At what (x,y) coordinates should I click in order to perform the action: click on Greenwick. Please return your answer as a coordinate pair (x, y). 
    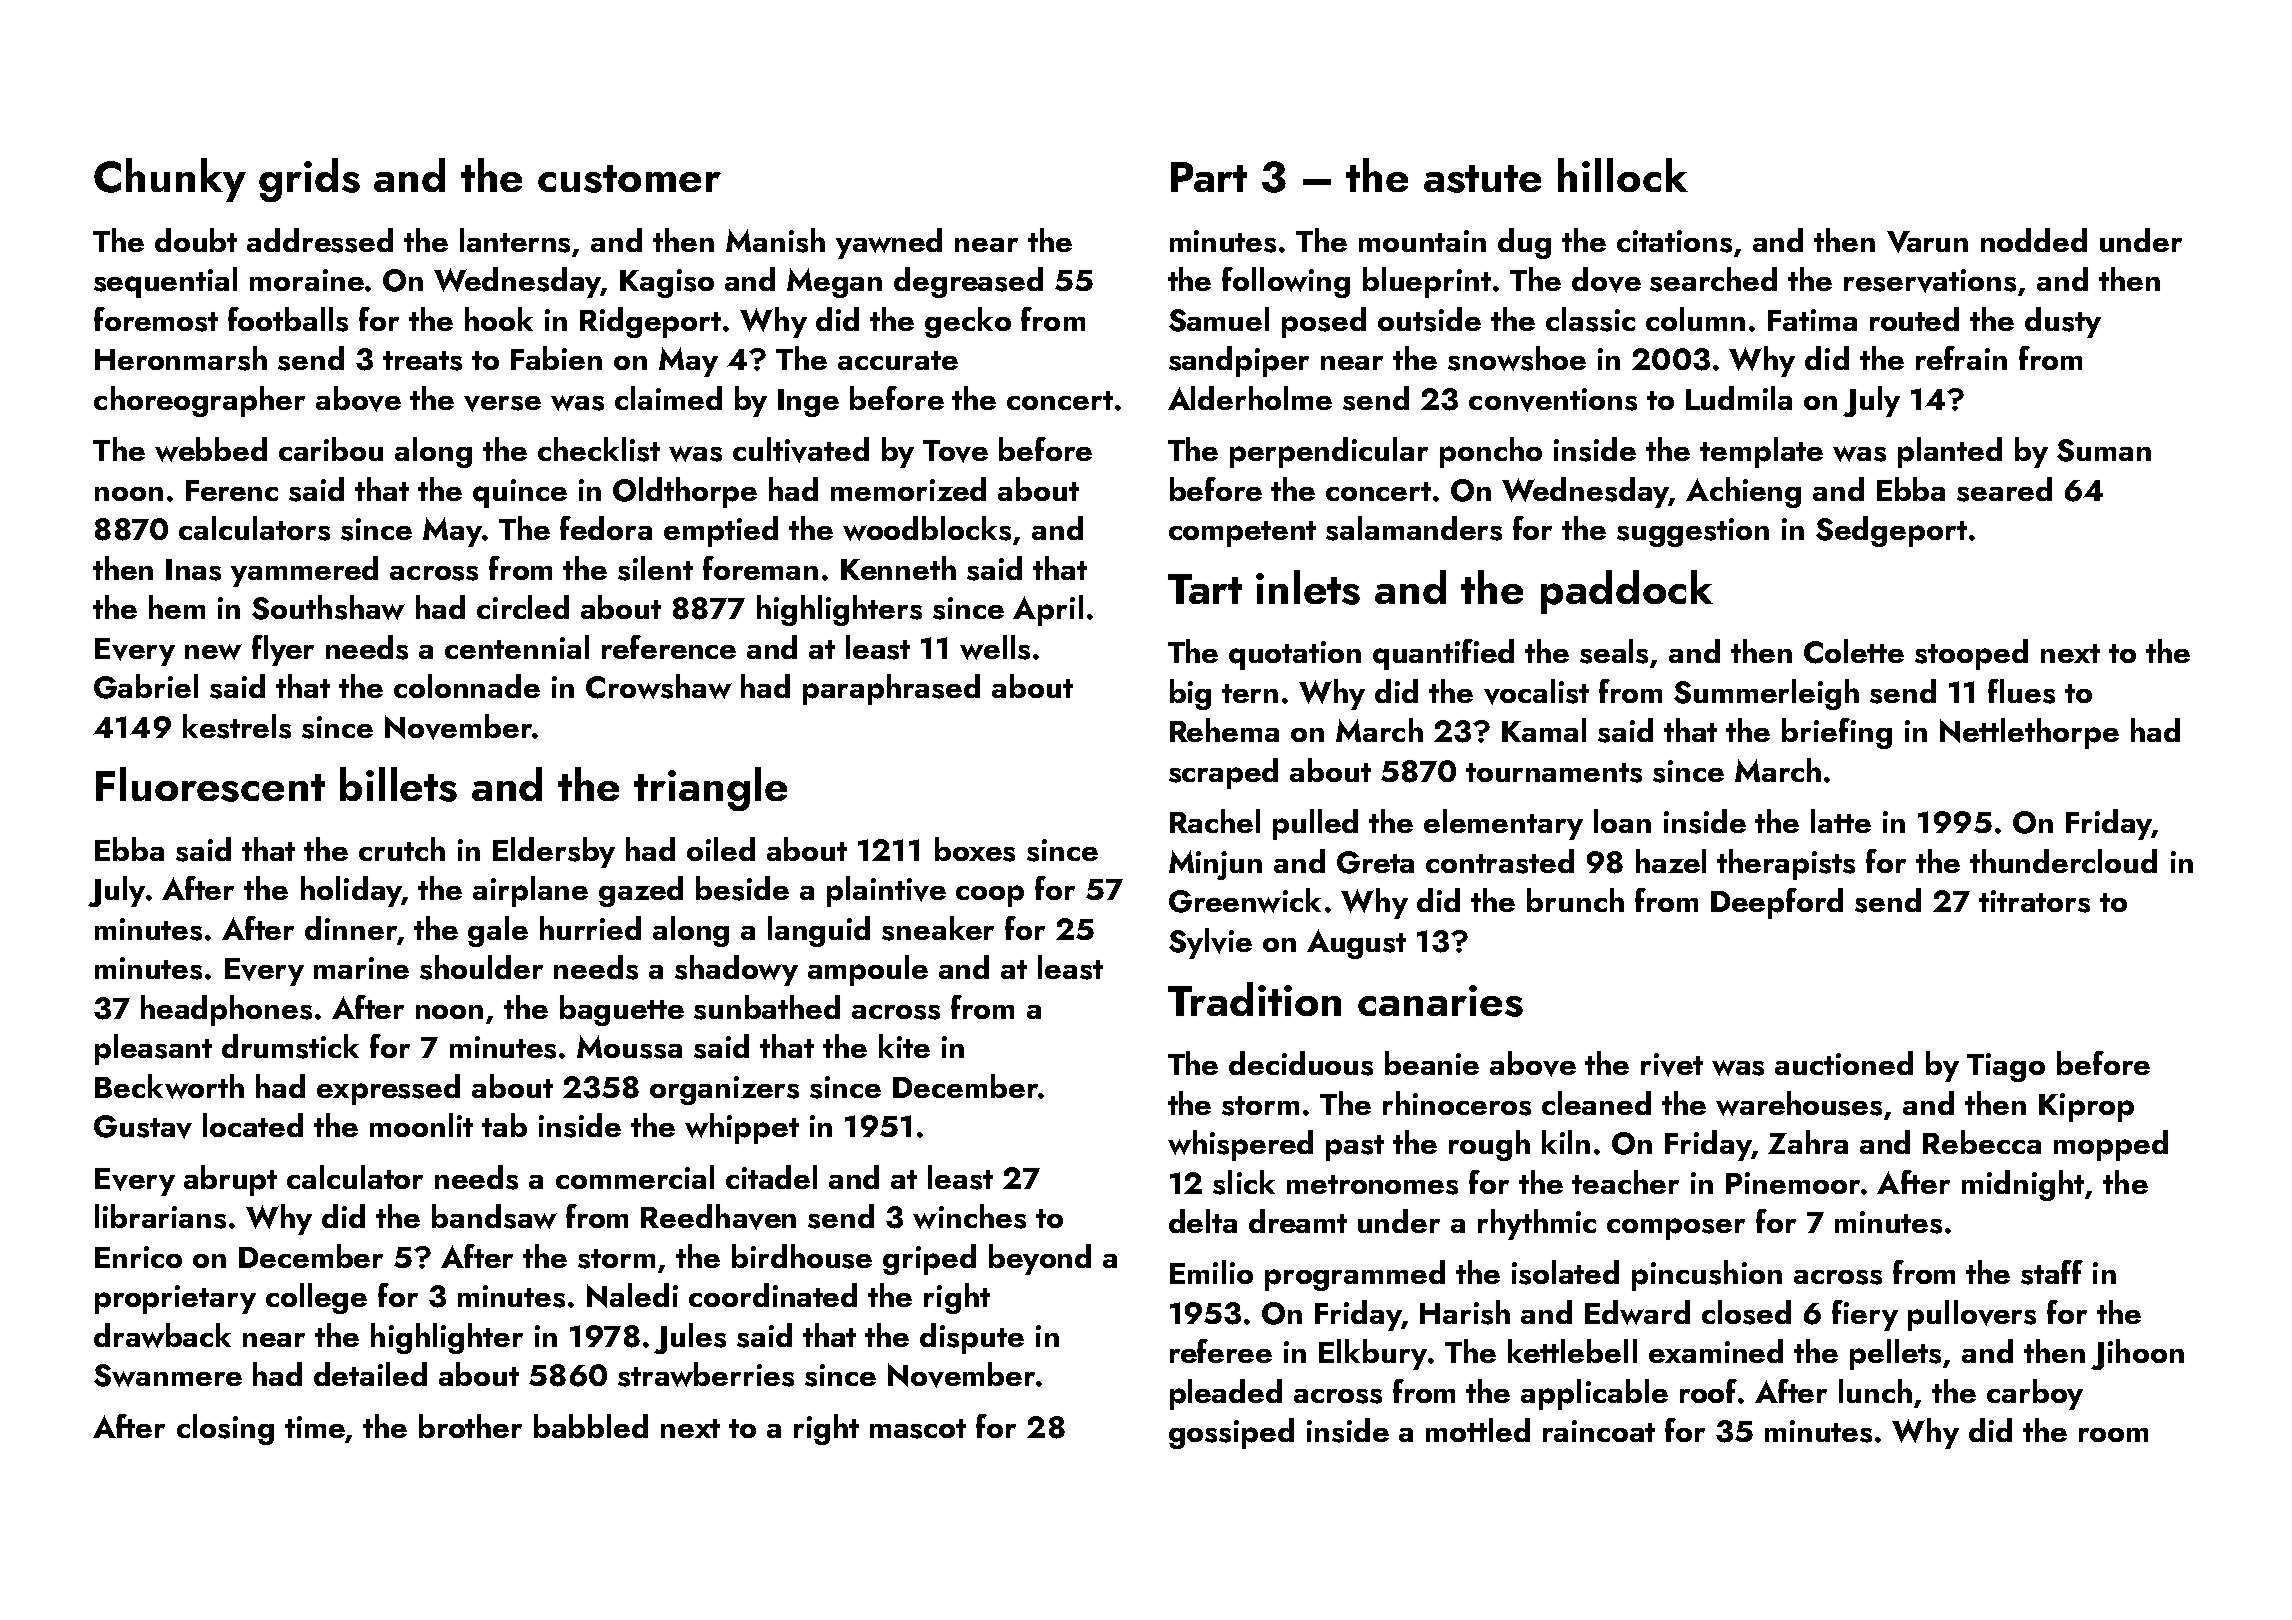
    Looking at the image, I should click on (1245, 900).
